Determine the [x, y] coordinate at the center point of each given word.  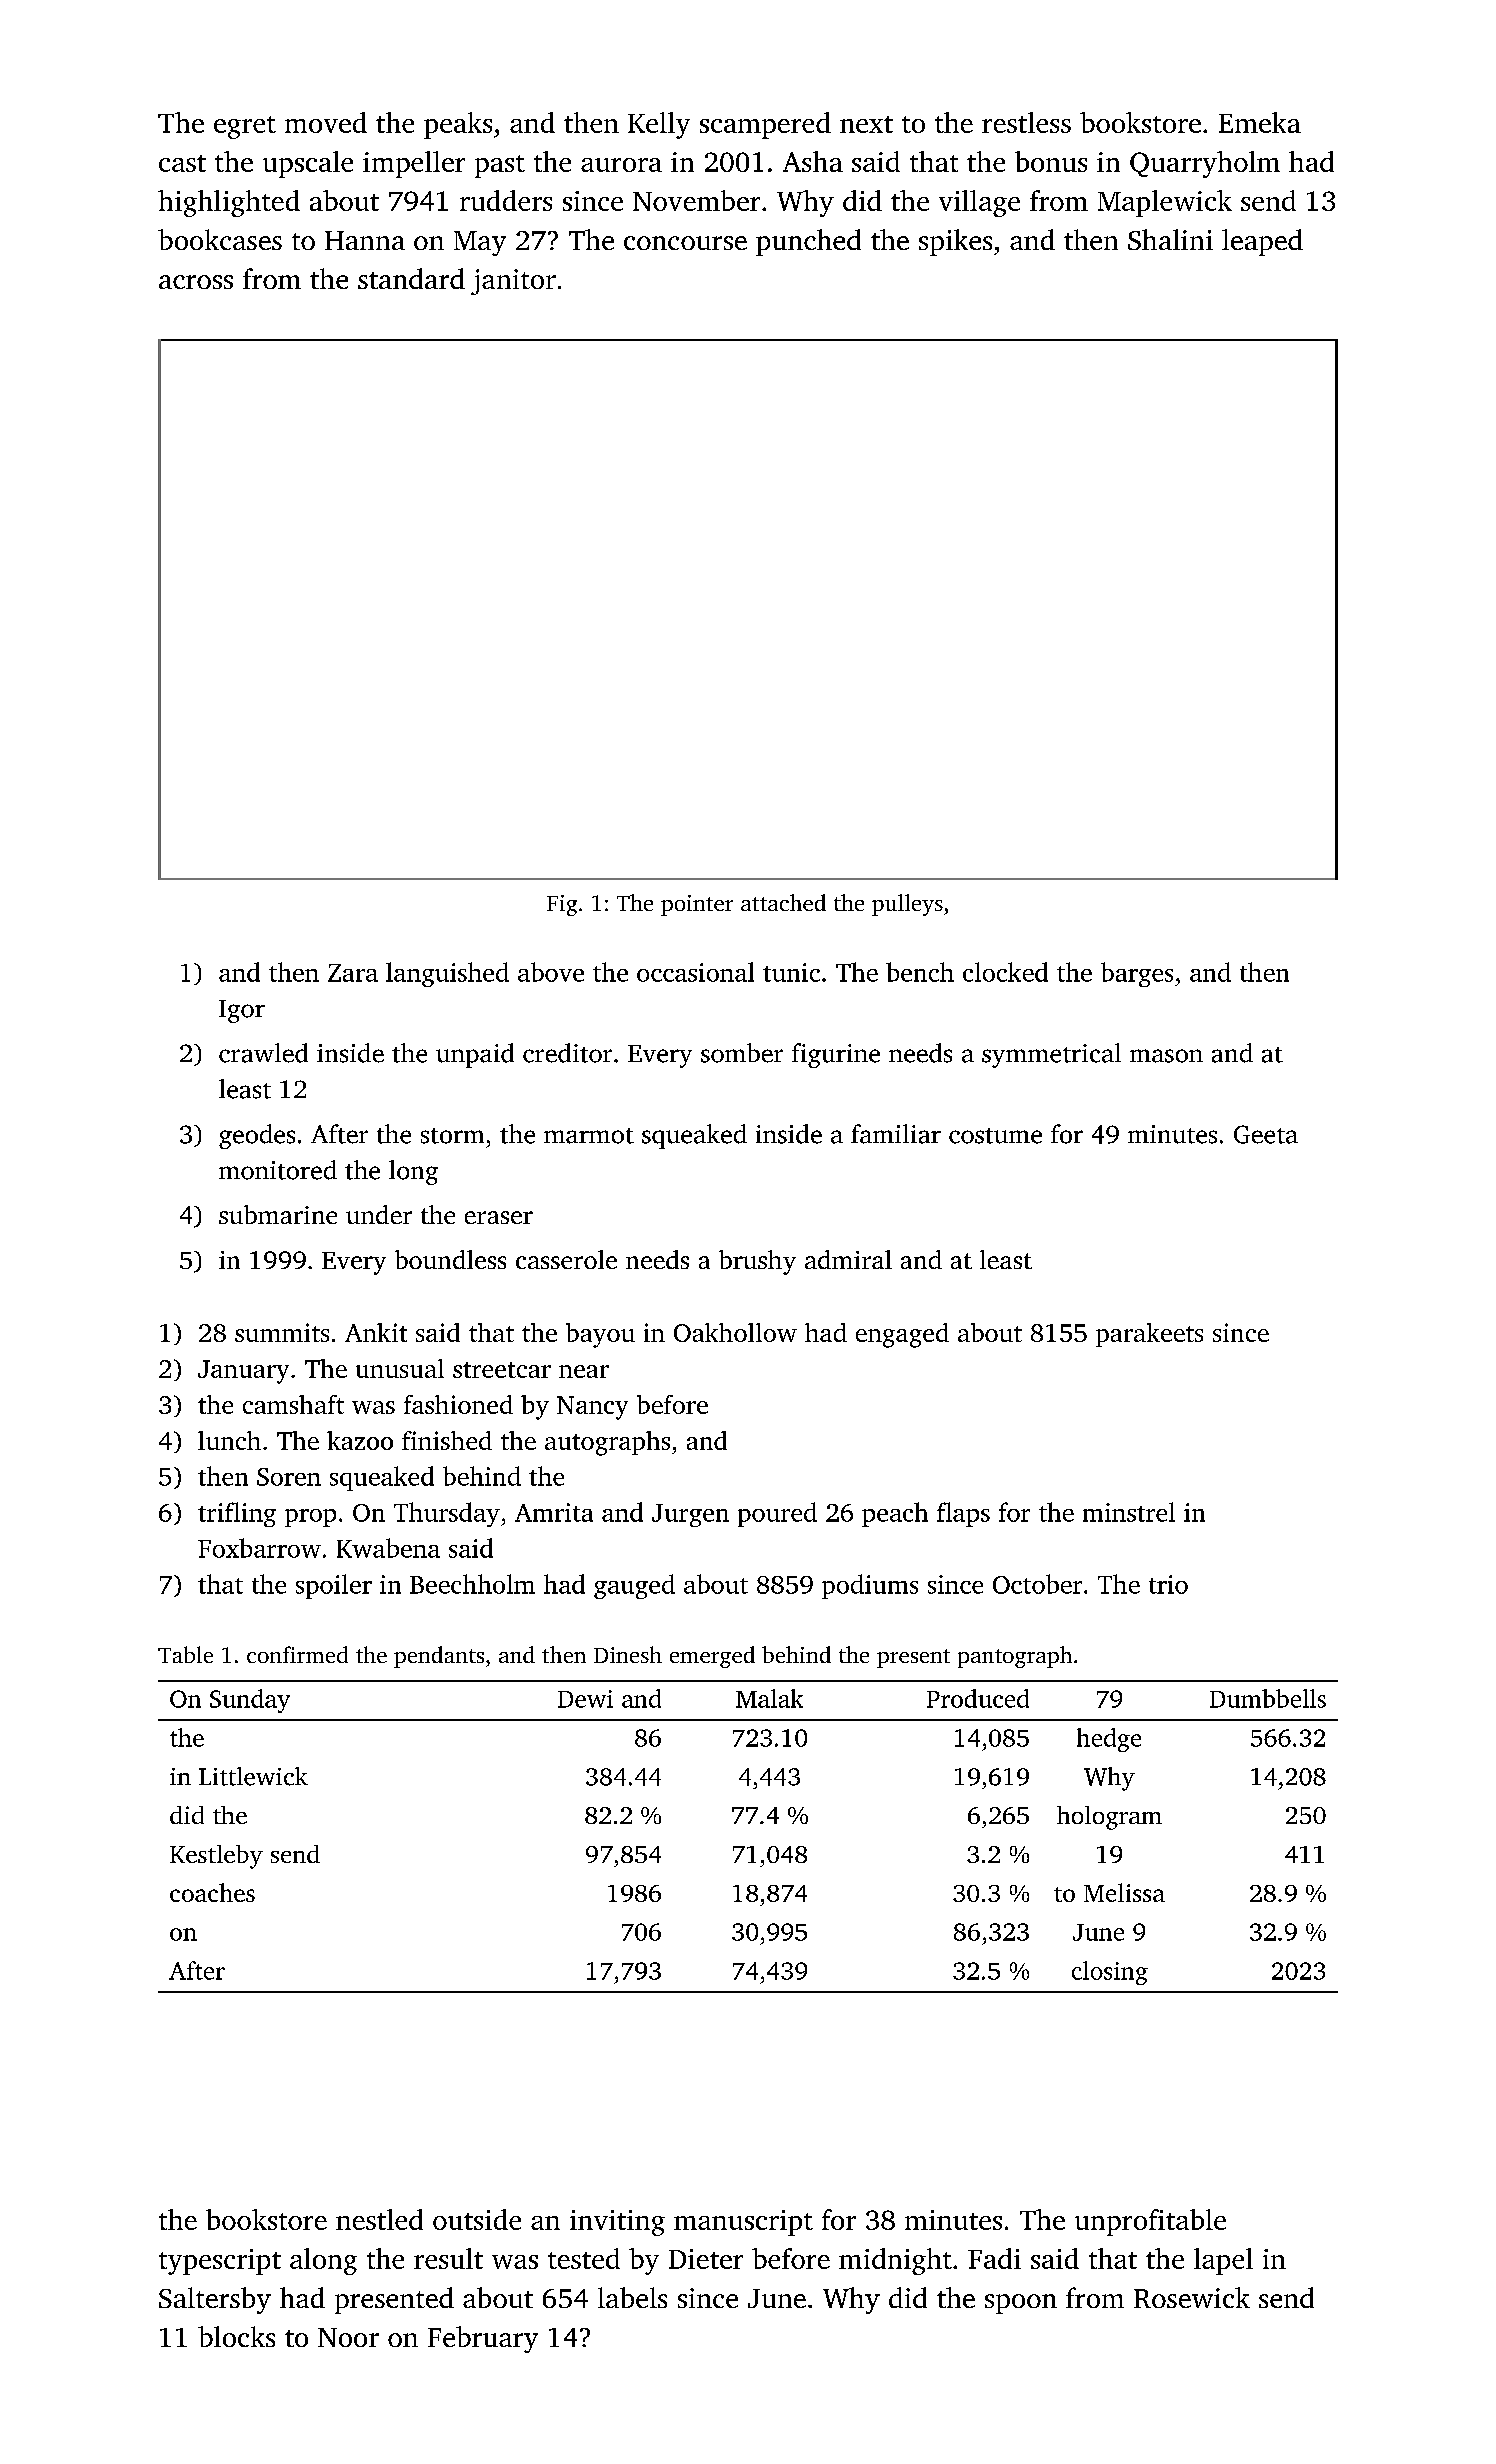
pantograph [1015, 1657]
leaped [1262, 242]
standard [411, 278]
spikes [955, 242]
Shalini [1170, 239]
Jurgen [690, 1515]
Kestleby [216, 1857]
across [196, 282]
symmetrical [1051, 1055]
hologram [1109, 1818]
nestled [379, 2219]
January [243, 1372]
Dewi [585, 1699]
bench [920, 972]
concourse [685, 243]
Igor [242, 1011]
